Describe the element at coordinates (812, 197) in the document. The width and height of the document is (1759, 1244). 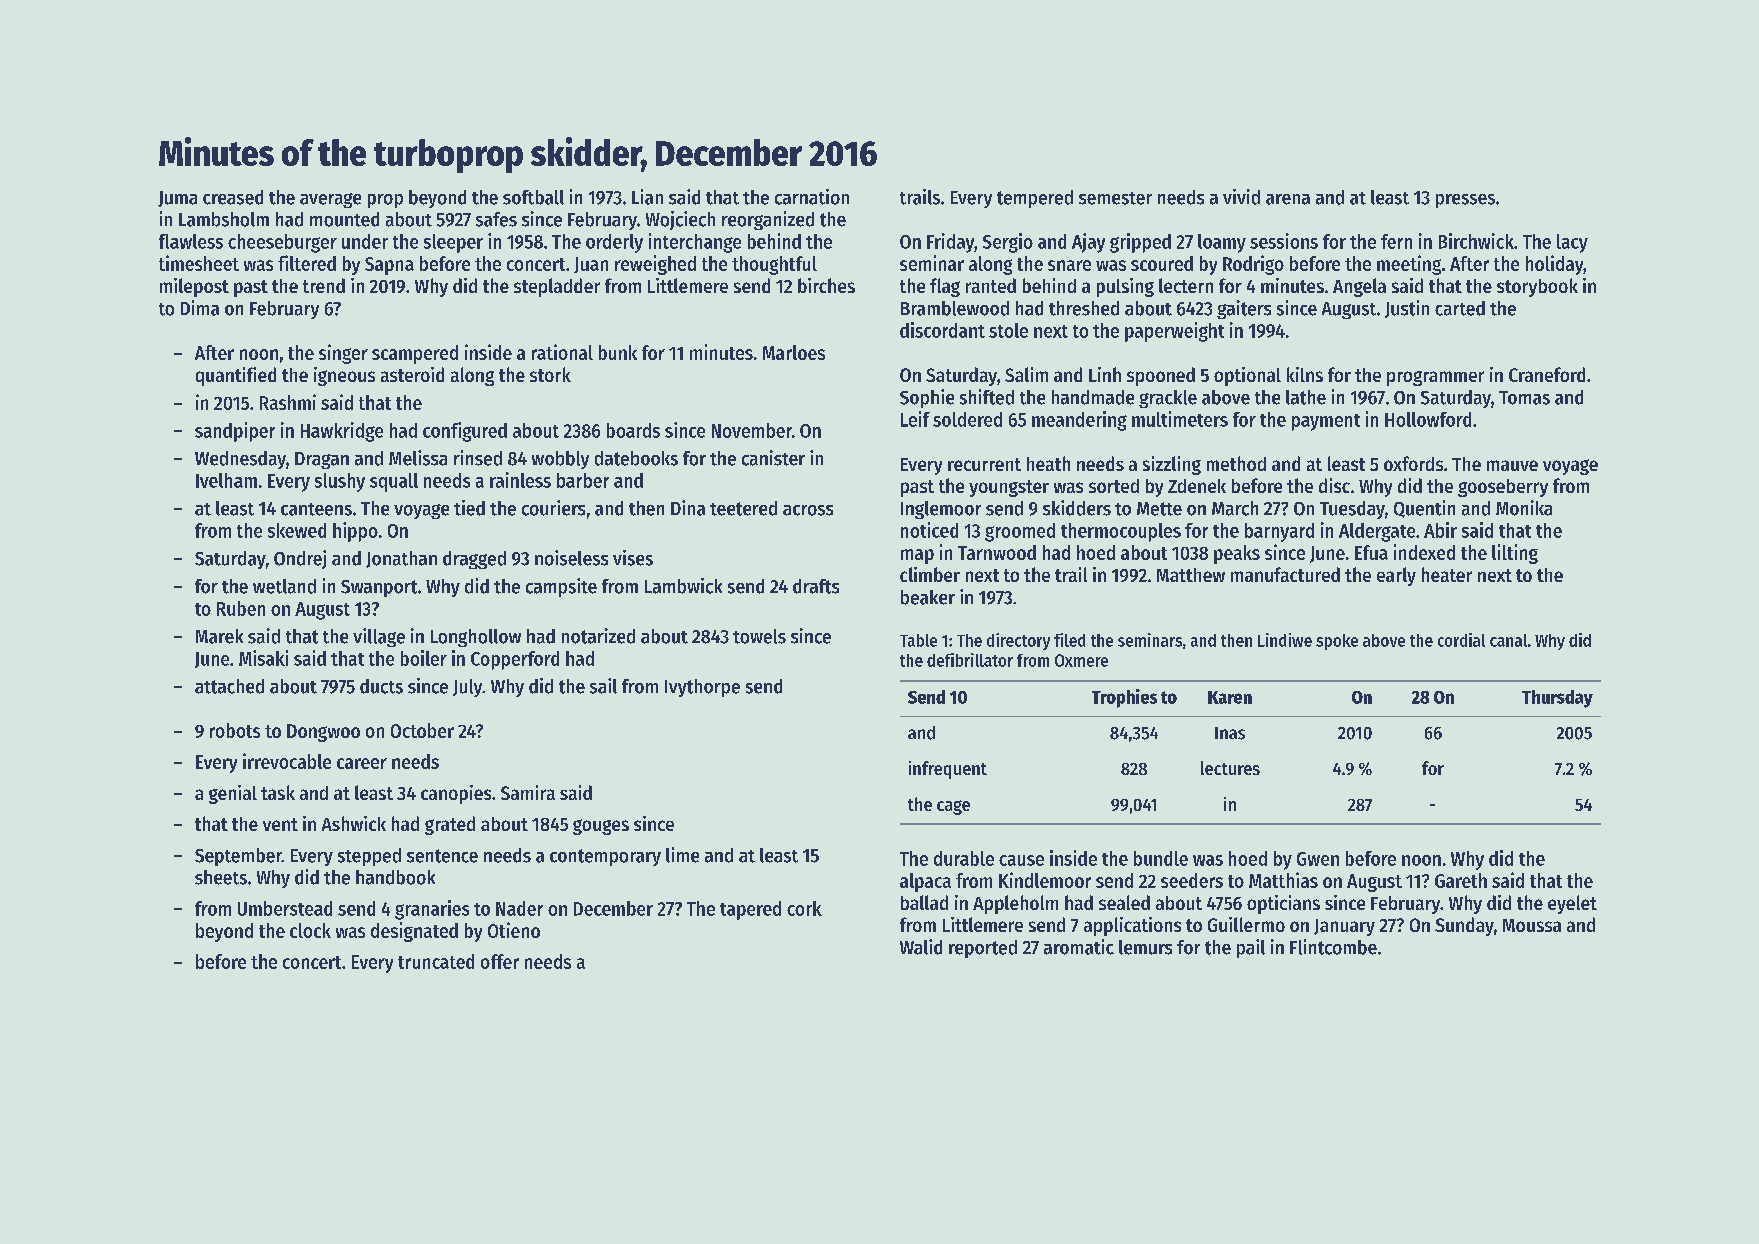
I see `carnation` at that location.
